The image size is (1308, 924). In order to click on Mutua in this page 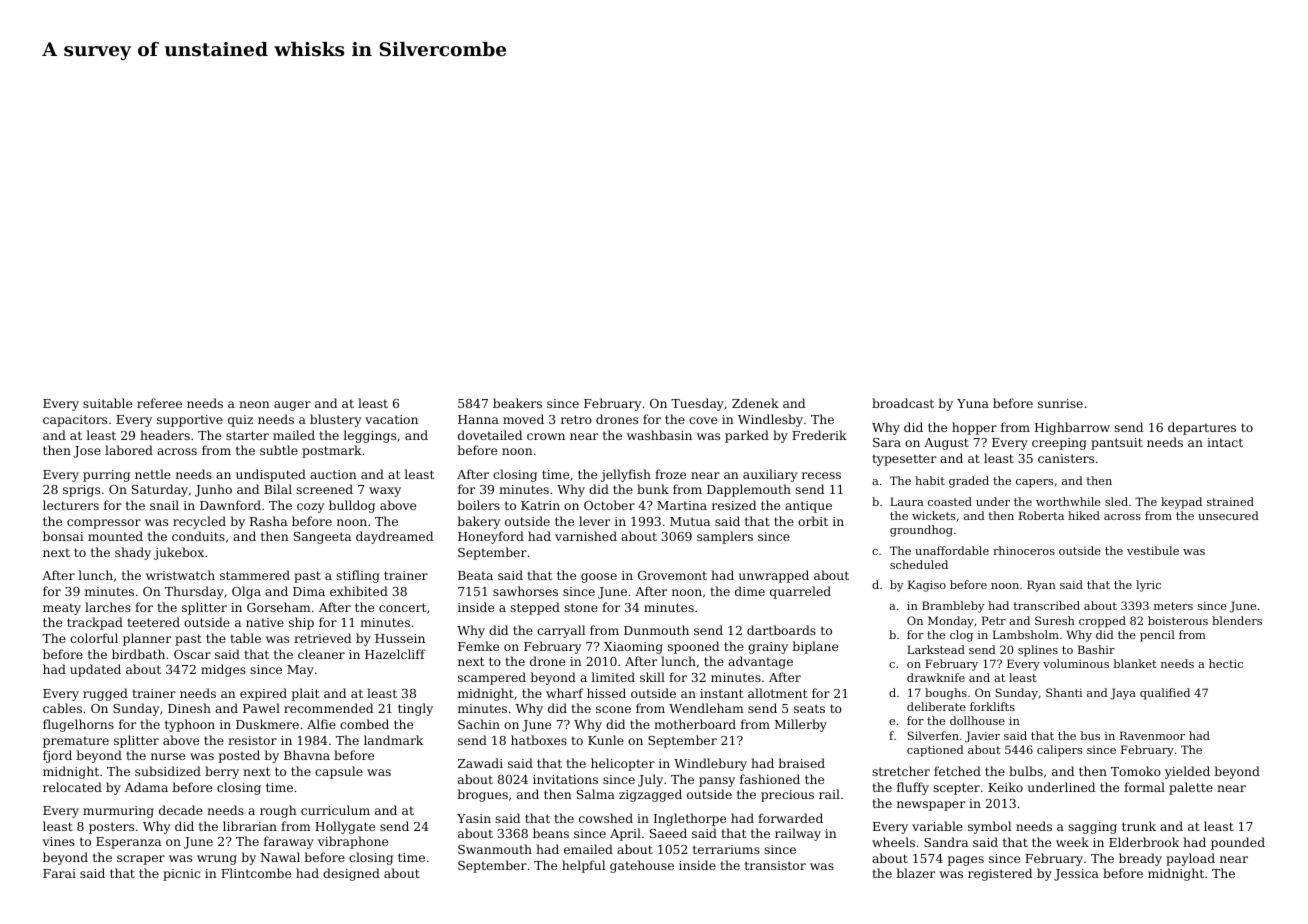, I will do `click(690, 521)`.
